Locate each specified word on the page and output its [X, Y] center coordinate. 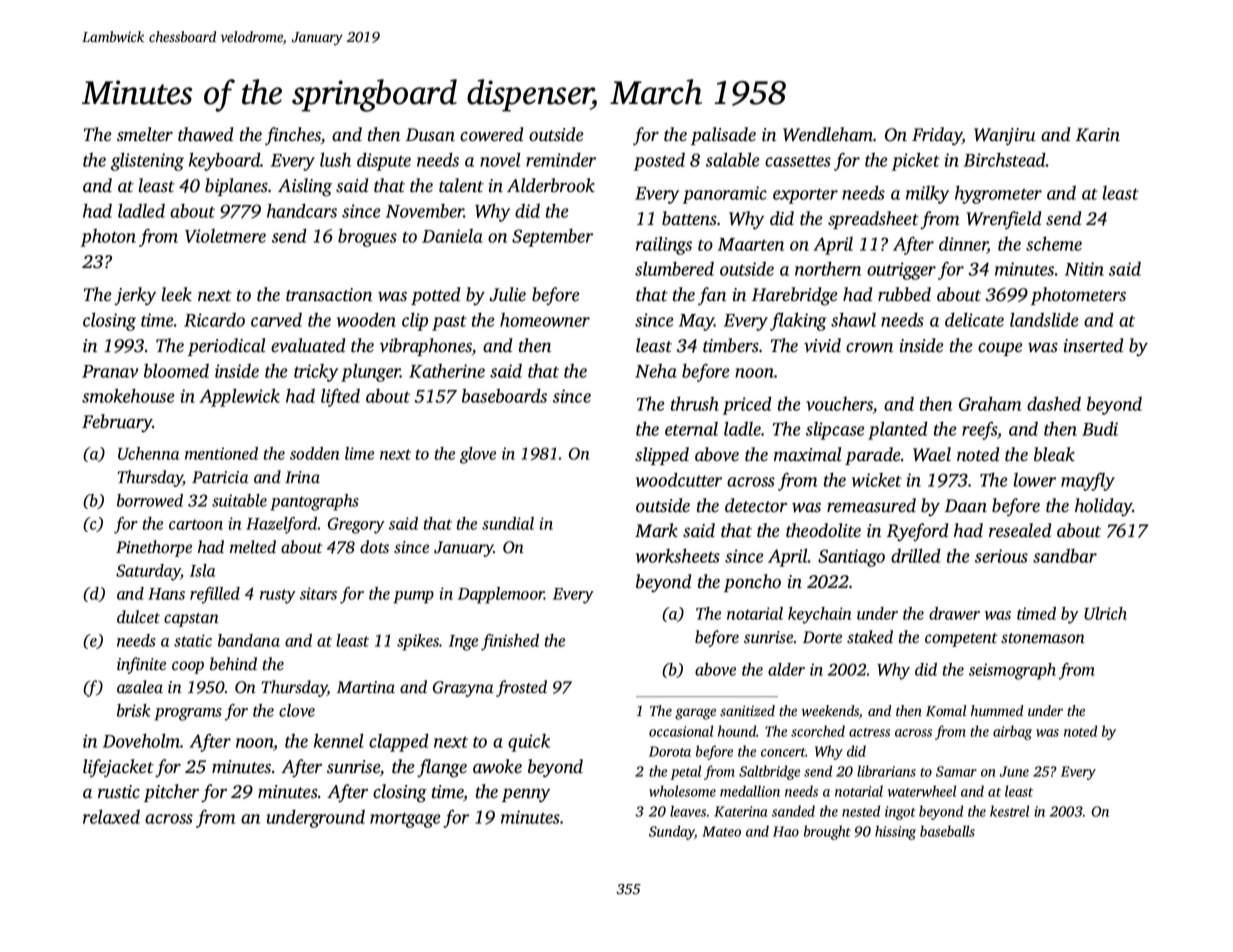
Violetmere [225, 236]
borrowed [150, 500]
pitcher [171, 793]
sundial [508, 523]
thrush [695, 403]
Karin [1098, 135]
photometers [1078, 296]
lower [1035, 480]
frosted [521, 688]
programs [188, 714]
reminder [561, 159]
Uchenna [148, 453]
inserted [1093, 345]
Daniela [452, 236]
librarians [886, 771]
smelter [145, 134]
